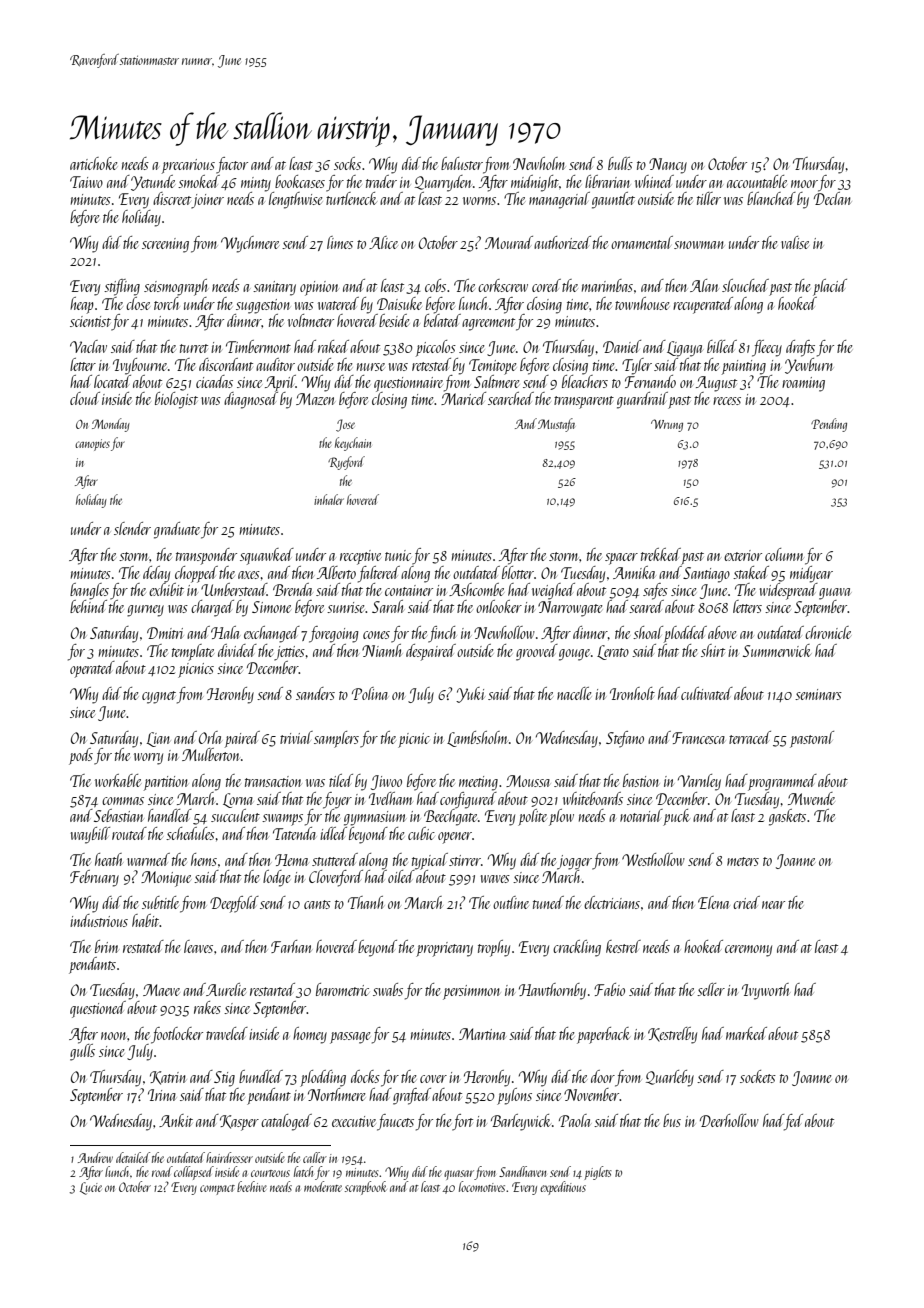 This screenshot has height=1308, width=924. I want to click on moor, so click(804, 184).
